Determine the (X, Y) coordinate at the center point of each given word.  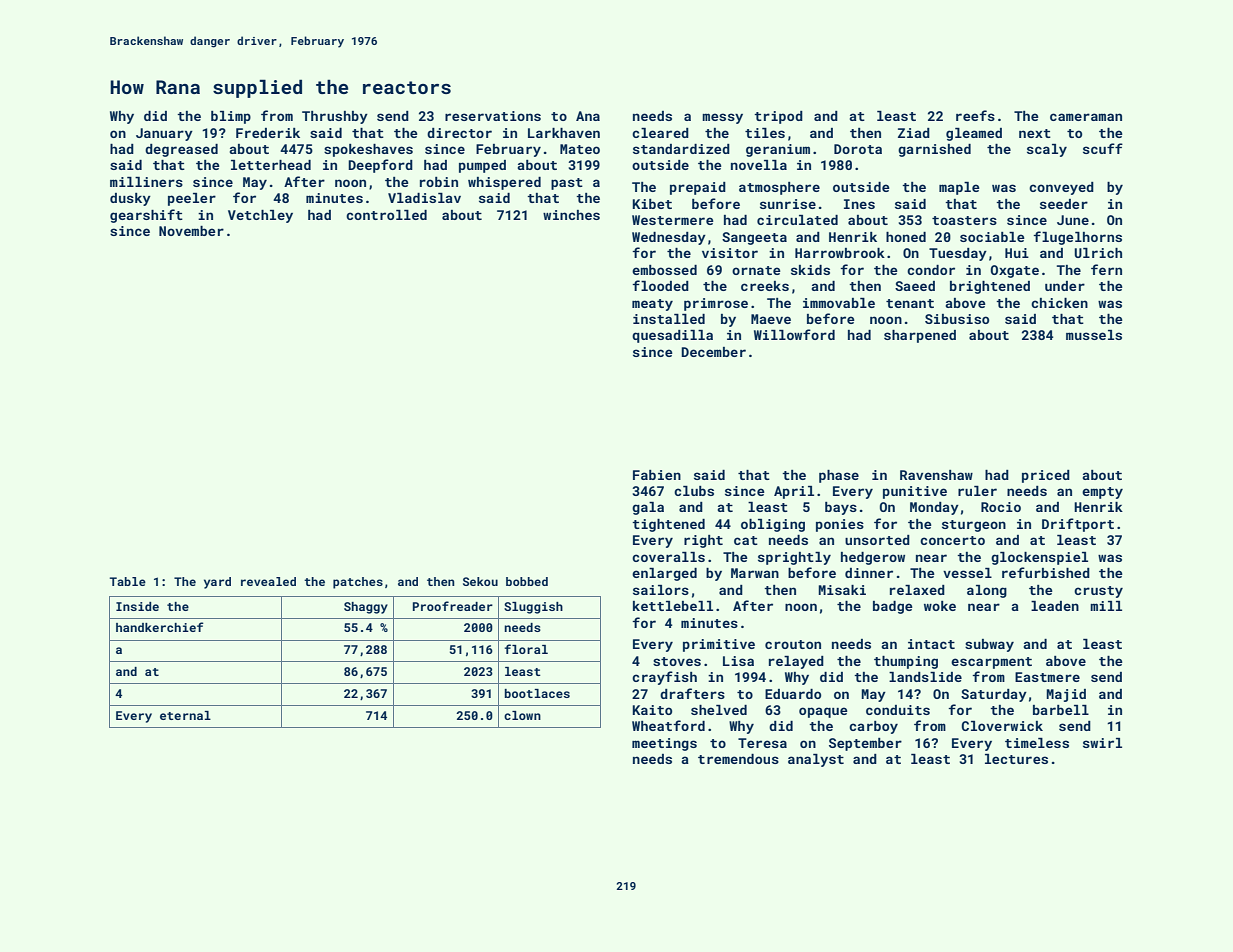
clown (522, 715)
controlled (386, 215)
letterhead (271, 165)
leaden (1055, 606)
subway (989, 645)
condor (931, 270)
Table (128, 581)
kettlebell (673, 606)
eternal (185, 715)
